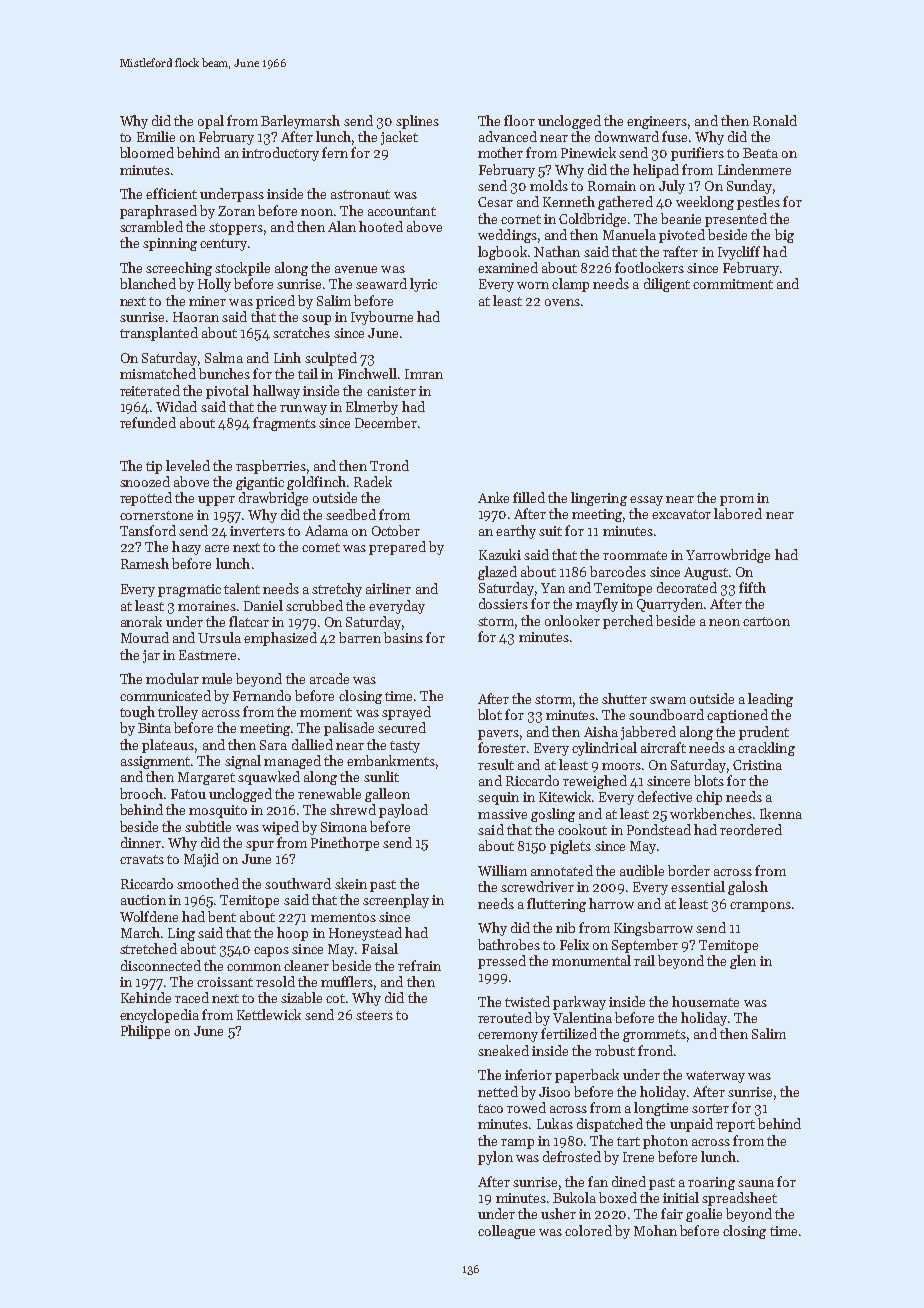 This document has width=924, height=1308. I want to click on Aisha, so click(601, 731).
